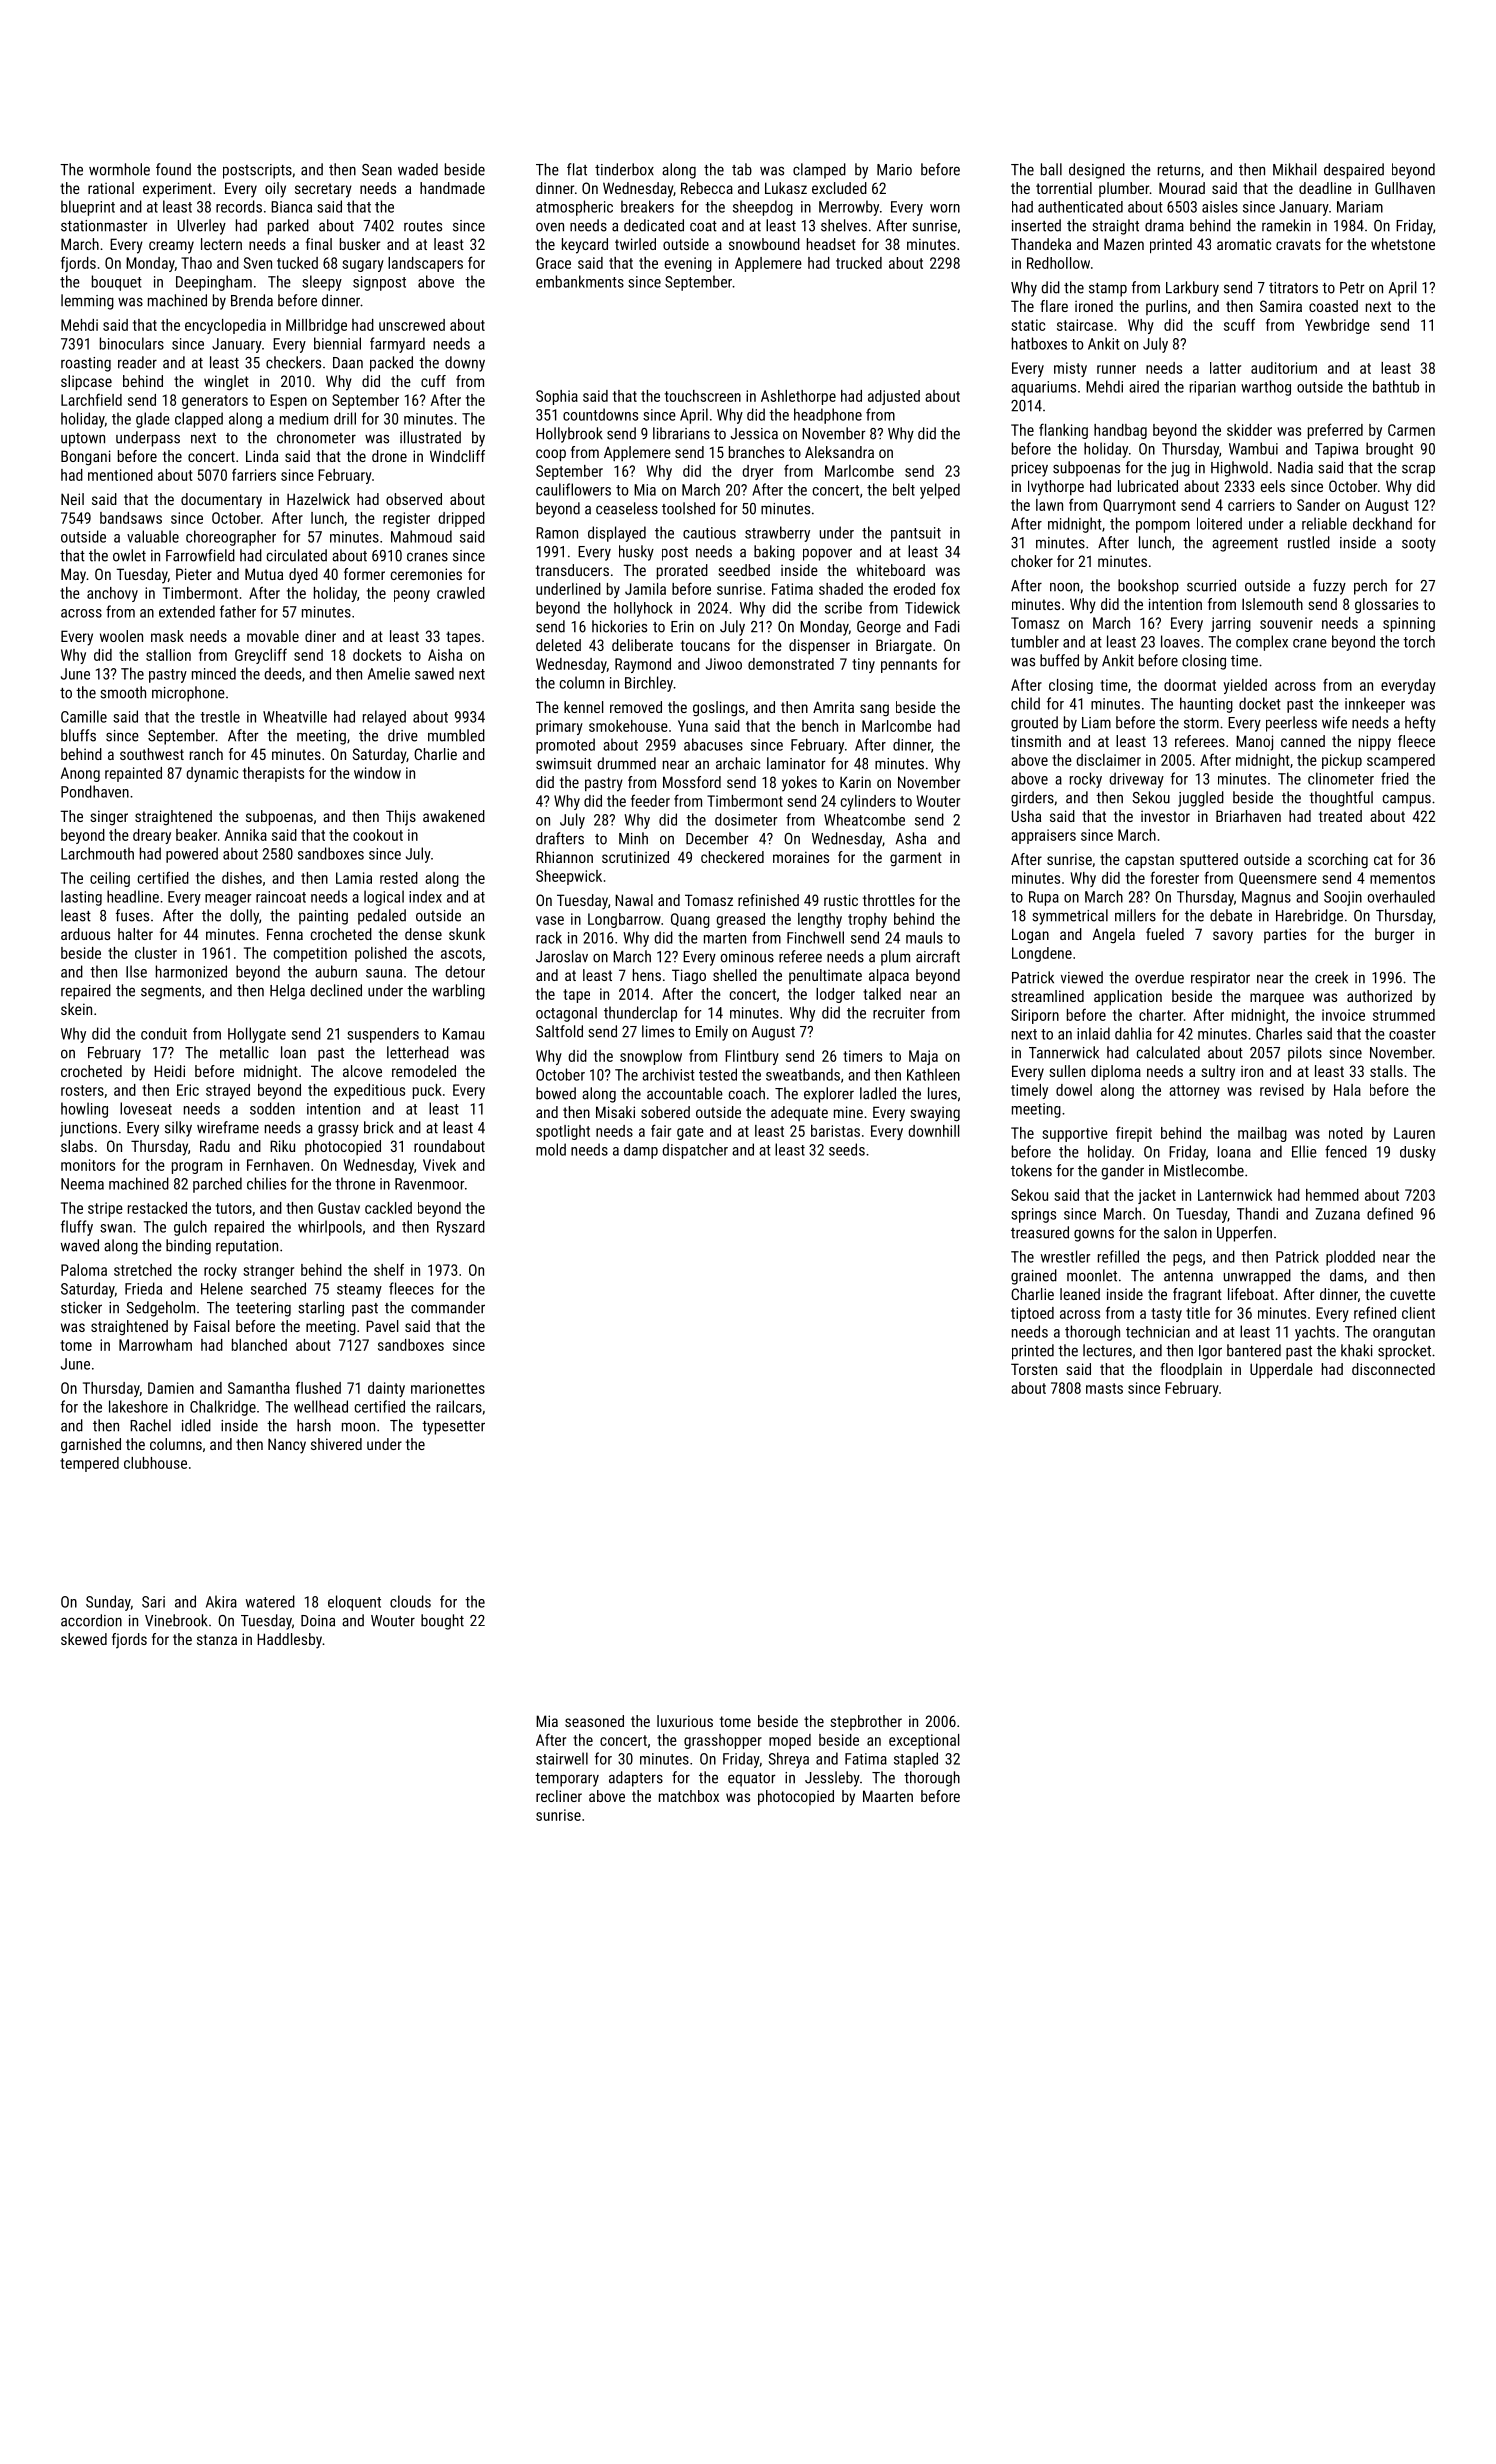 The width and height of the document is (1496, 2464). Describe the element at coordinates (310, 954) in the document. I see `competition` at that location.
